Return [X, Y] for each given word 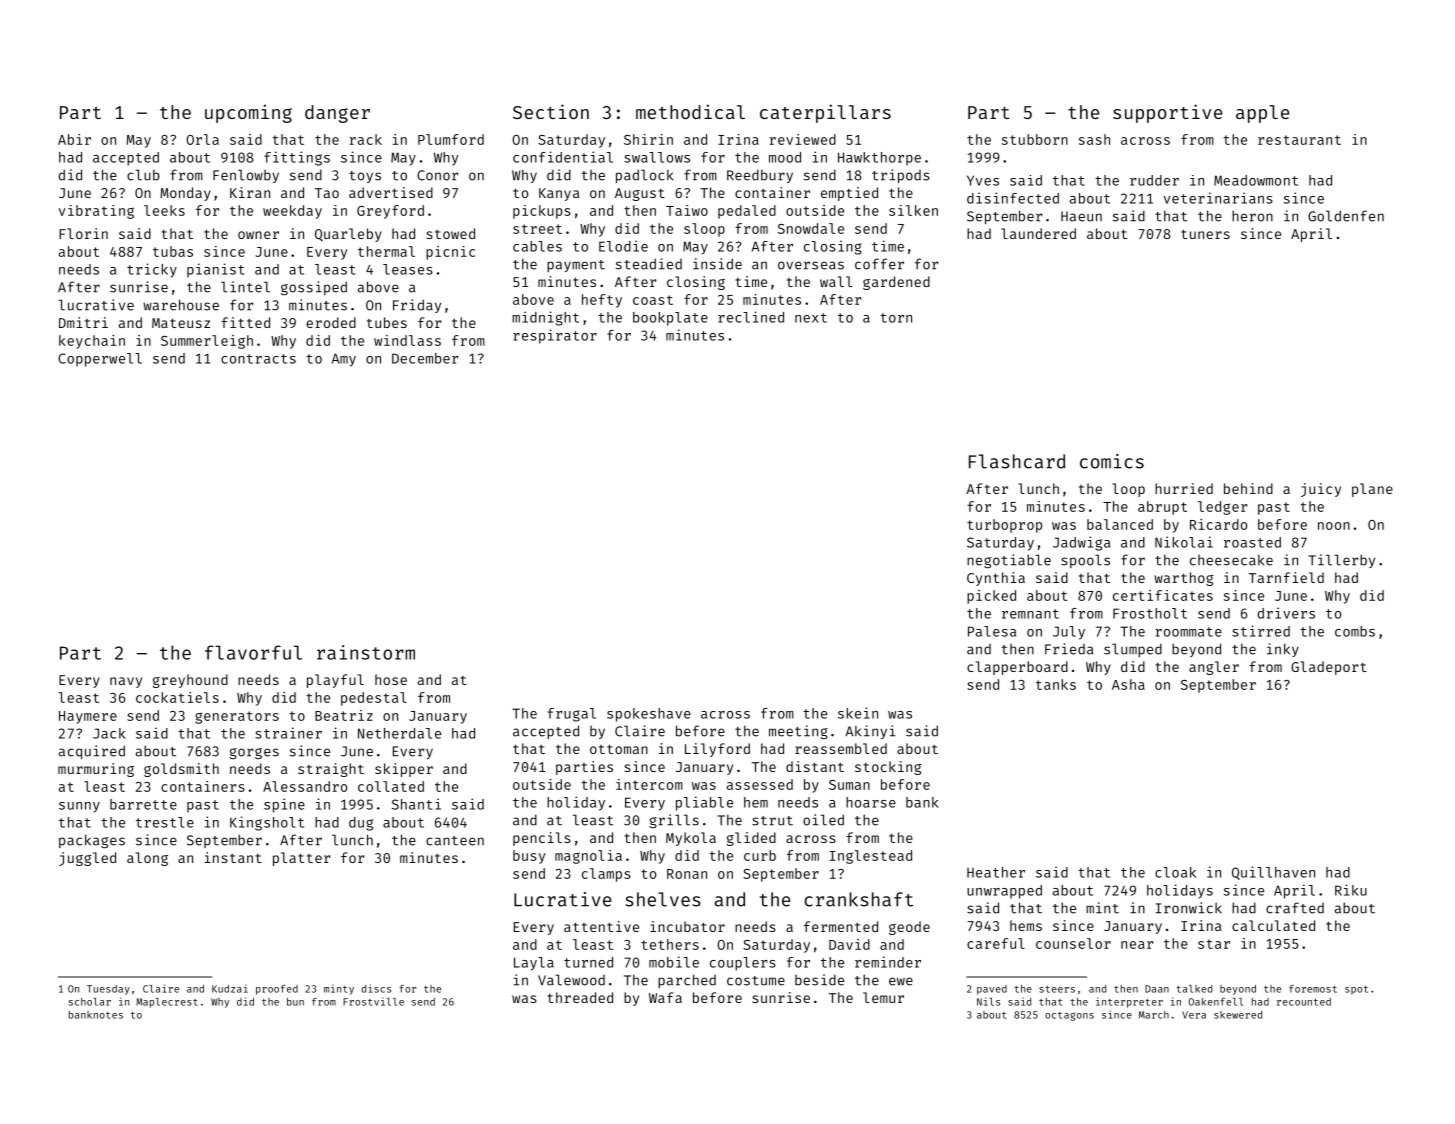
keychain [92, 342]
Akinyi [870, 732]
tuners [1205, 234]
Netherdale [399, 733]
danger [337, 114]
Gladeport [1329, 668]
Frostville [373, 1001]
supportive [1167, 113]
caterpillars [825, 113]
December [425, 358]
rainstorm [366, 652]
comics [1112, 461]
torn [896, 318]
